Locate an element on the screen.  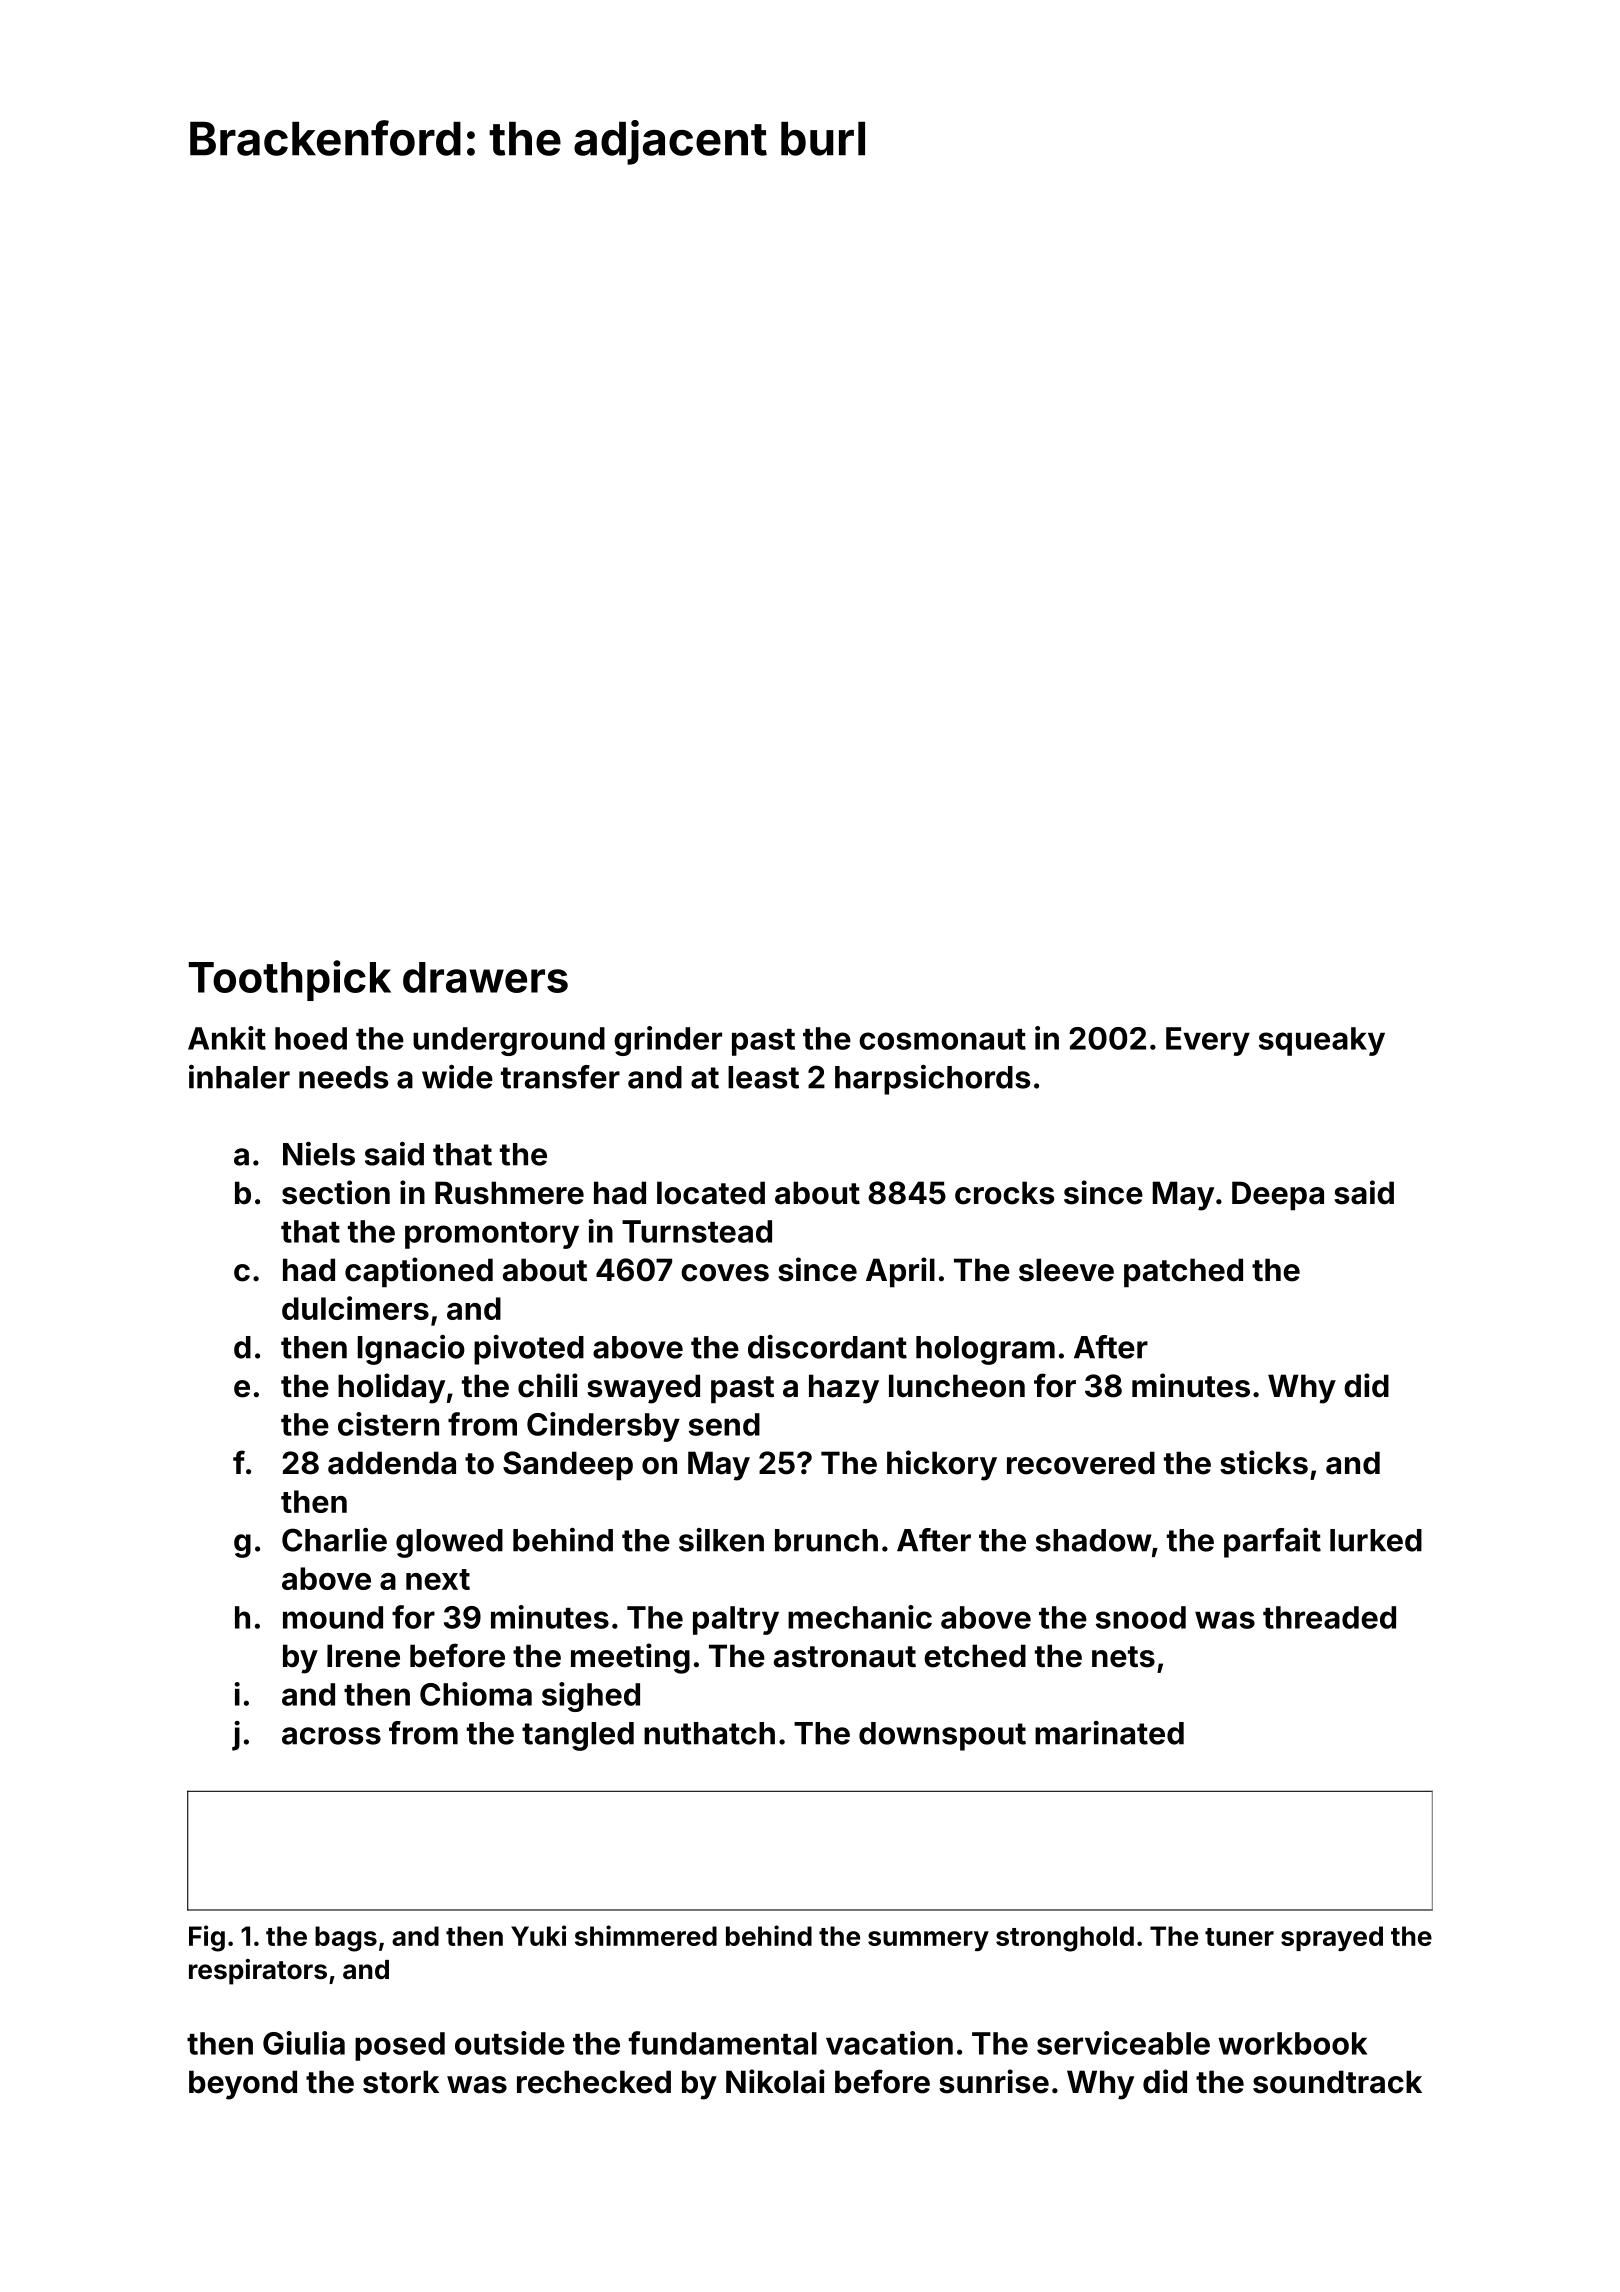
patched is located at coordinates (1183, 1273).
